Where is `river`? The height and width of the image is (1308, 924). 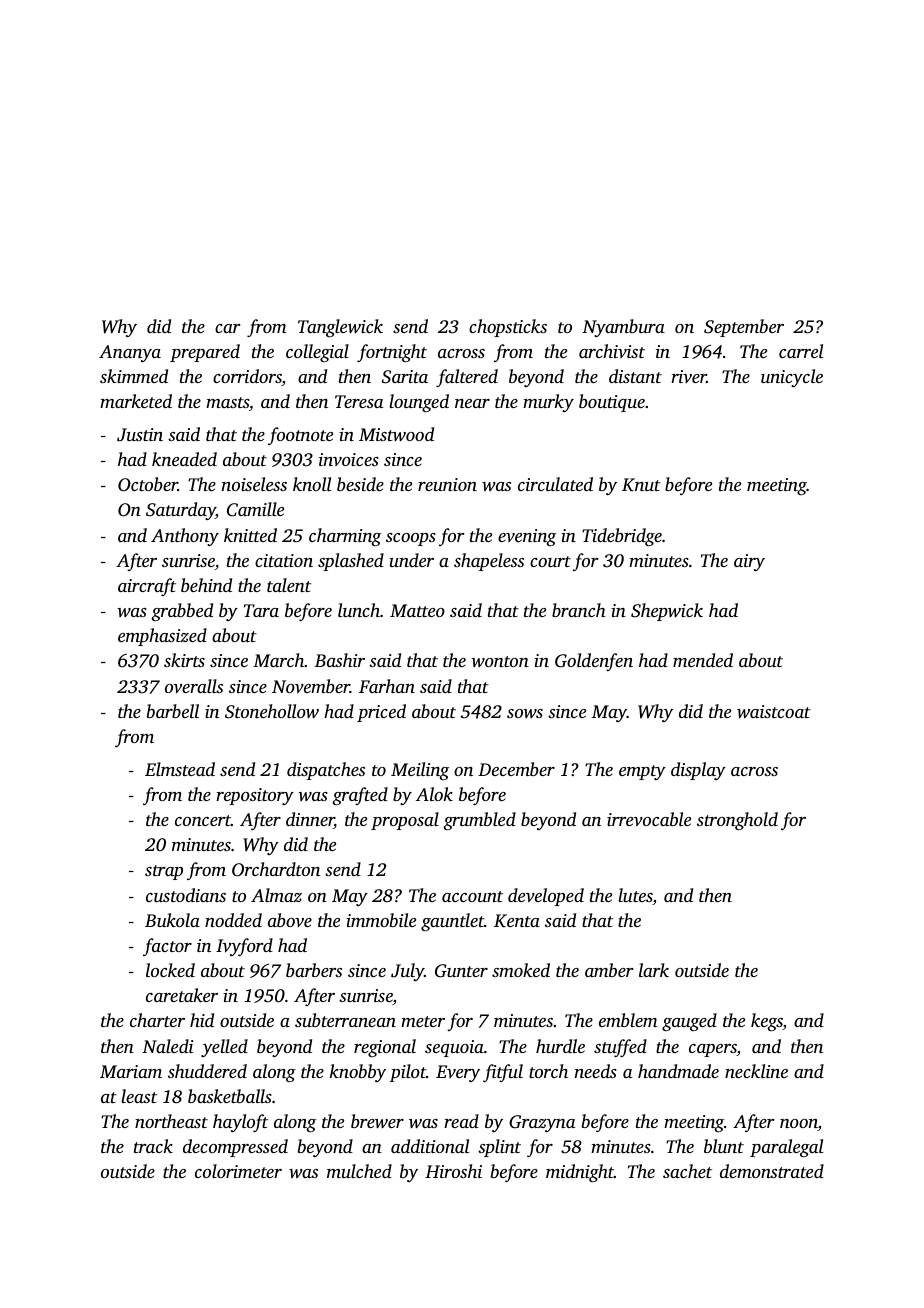 river is located at coordinates (689, 376).
